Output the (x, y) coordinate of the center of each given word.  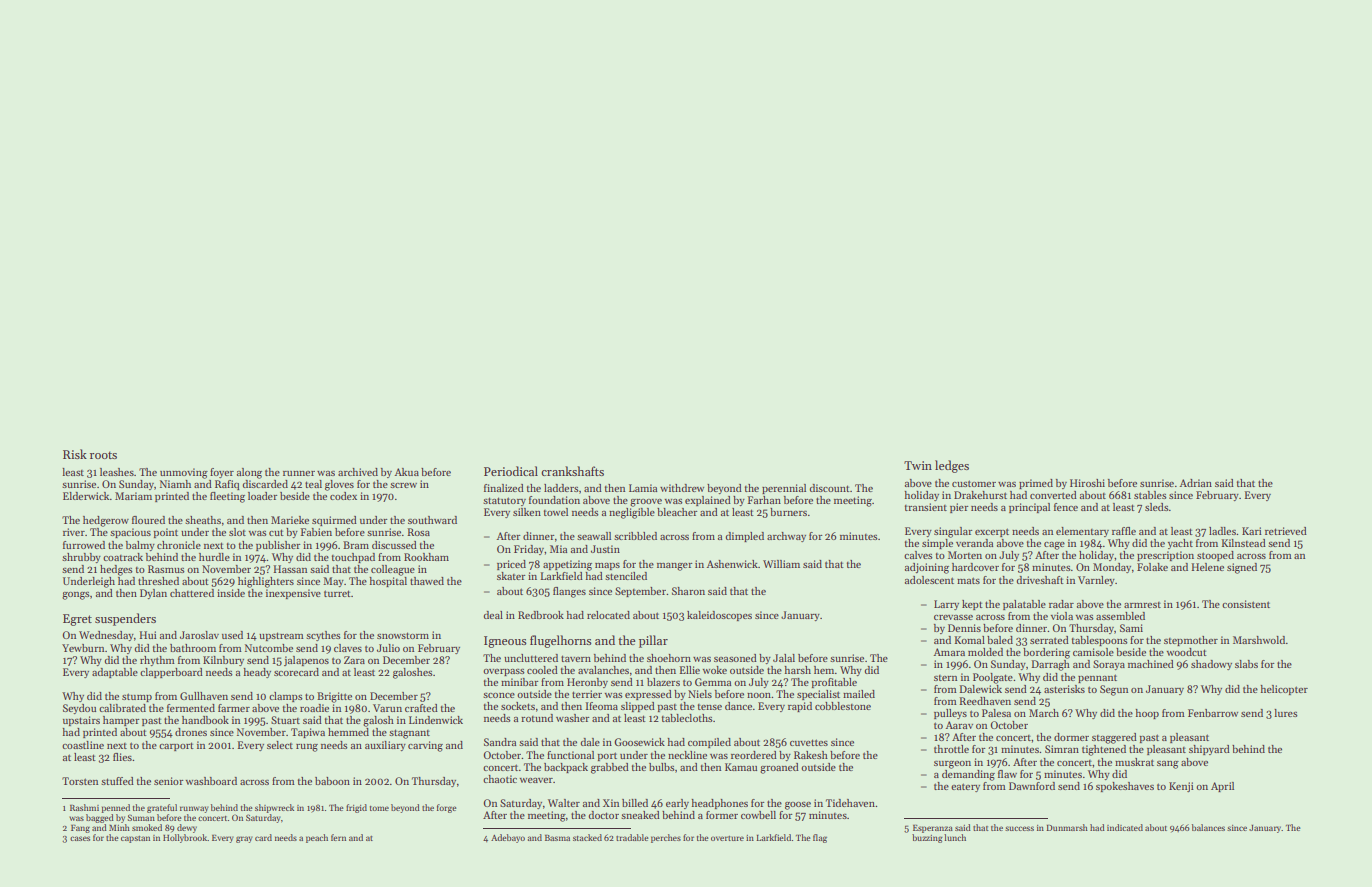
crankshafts (572, 471)
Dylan (153, 594)
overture (727, 838)
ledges (952, 466)
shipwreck (274, 808)
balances (1208, 827)
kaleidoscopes (719, 616)
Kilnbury (223, 661)
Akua (406, 472)
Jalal (784, 658)
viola (1062, 616)
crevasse (953, 617)
